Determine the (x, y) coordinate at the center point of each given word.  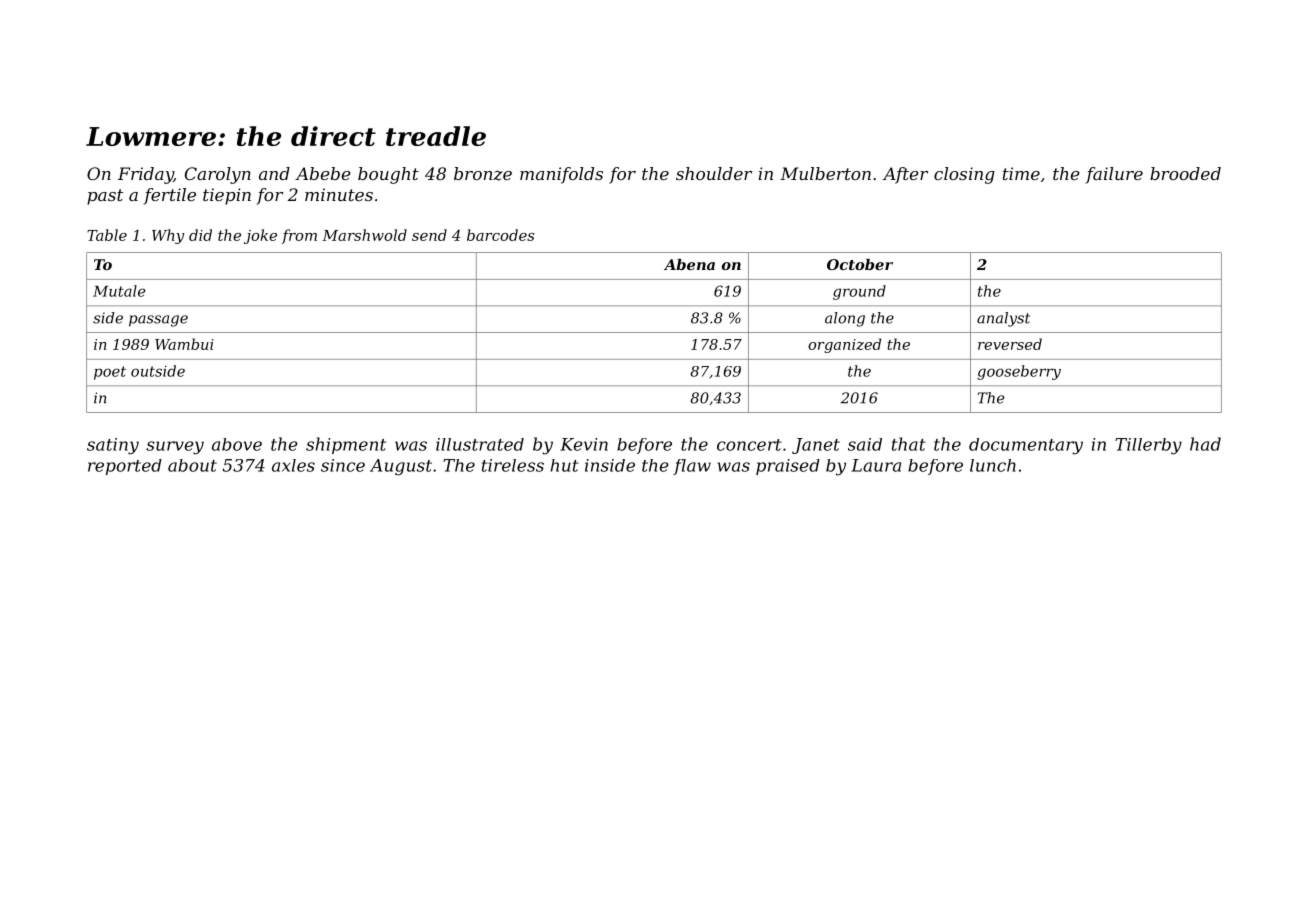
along (845, 319)
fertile (169, 196)
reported (125, 467)
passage (158, 321)
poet (110, 373)
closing (964, 175)
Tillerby (1148, 446)
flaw (692, 467)
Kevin (584, 444)
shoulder (714, 173)
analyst (1003, 319)
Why (168, 236)
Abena (689, 264)
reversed (1010, 344)
